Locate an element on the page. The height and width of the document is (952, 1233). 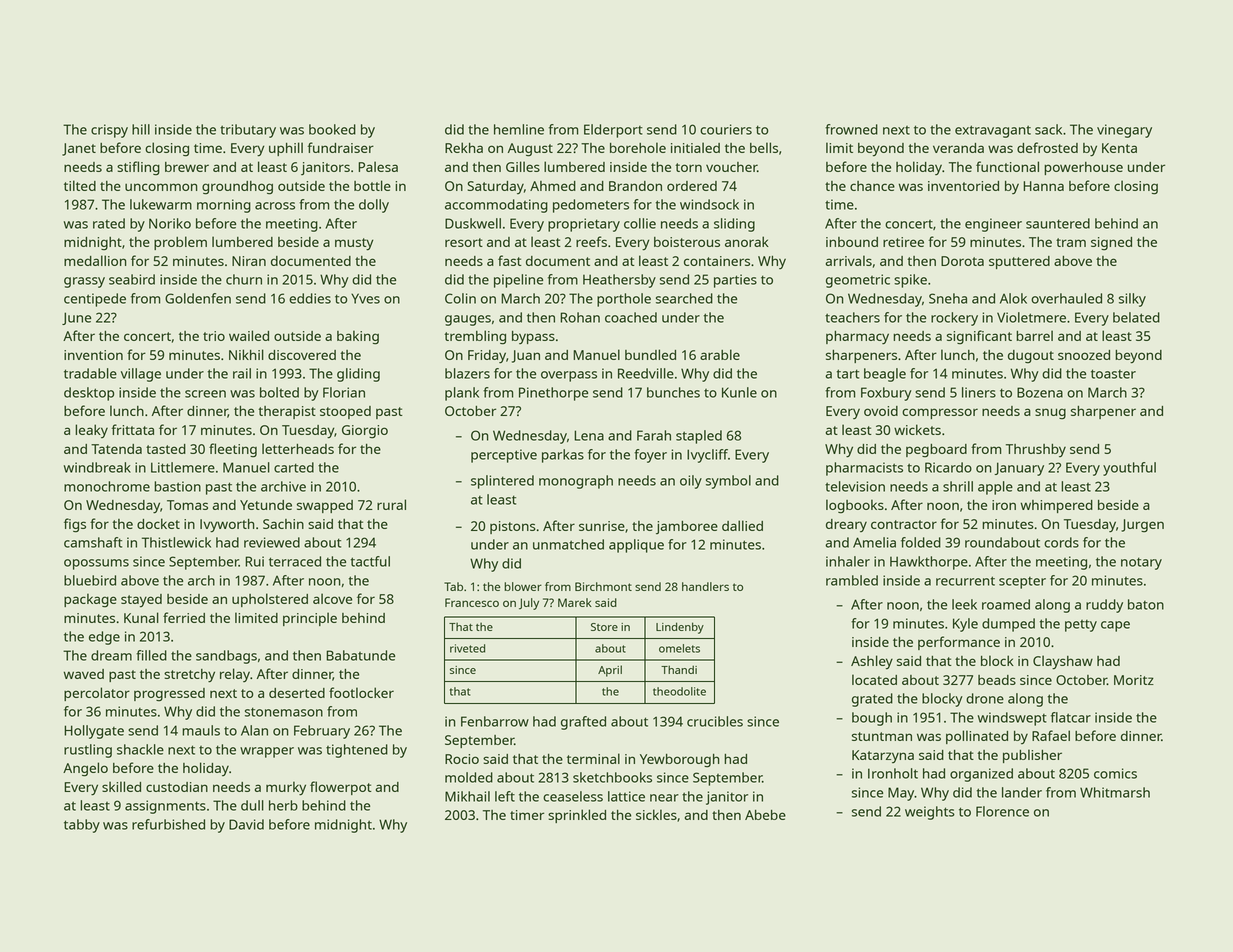
stayed is located at coordinates (141, 601).
